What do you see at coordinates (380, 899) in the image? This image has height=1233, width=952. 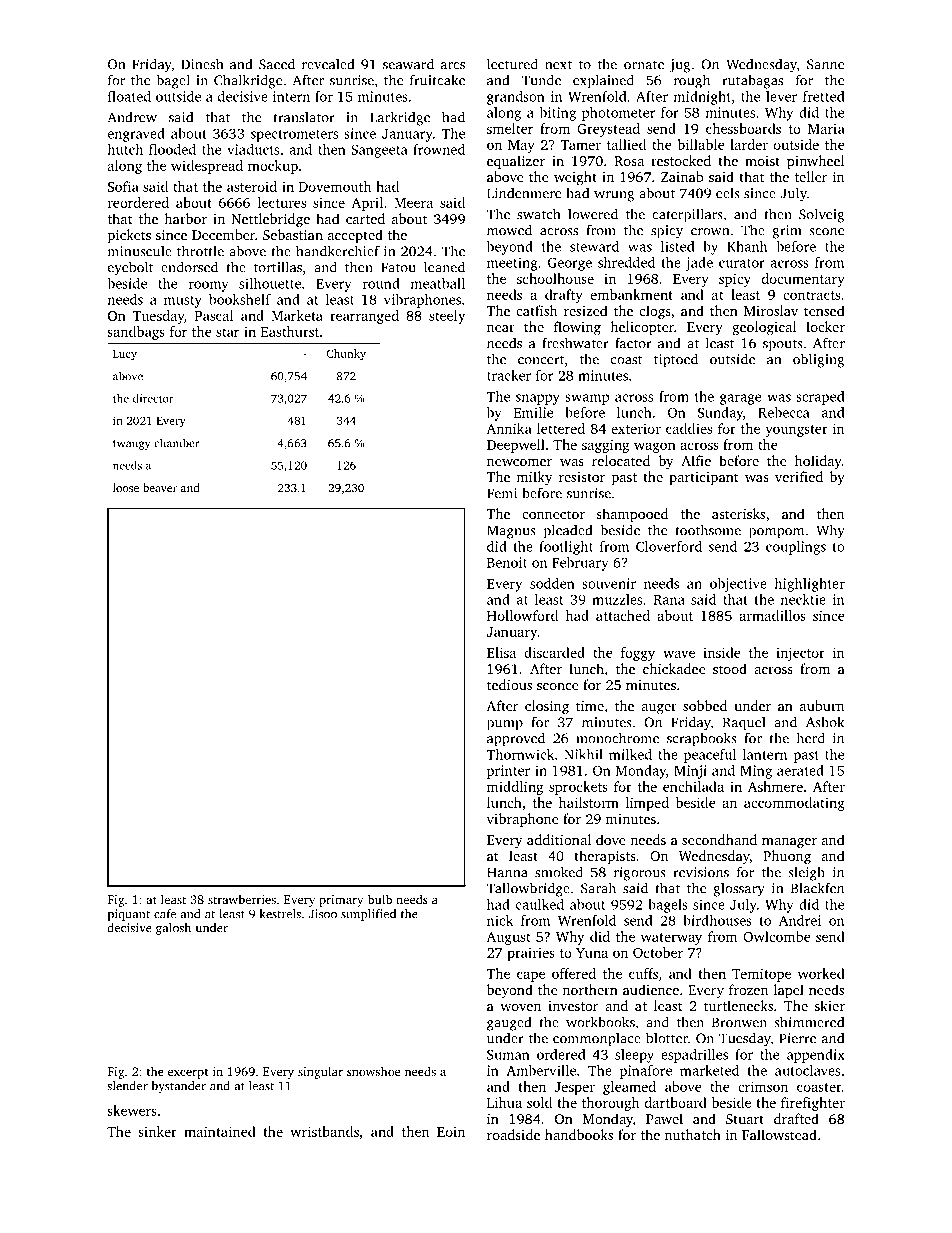 I see `bulb` at bounding box center [380, 899].
